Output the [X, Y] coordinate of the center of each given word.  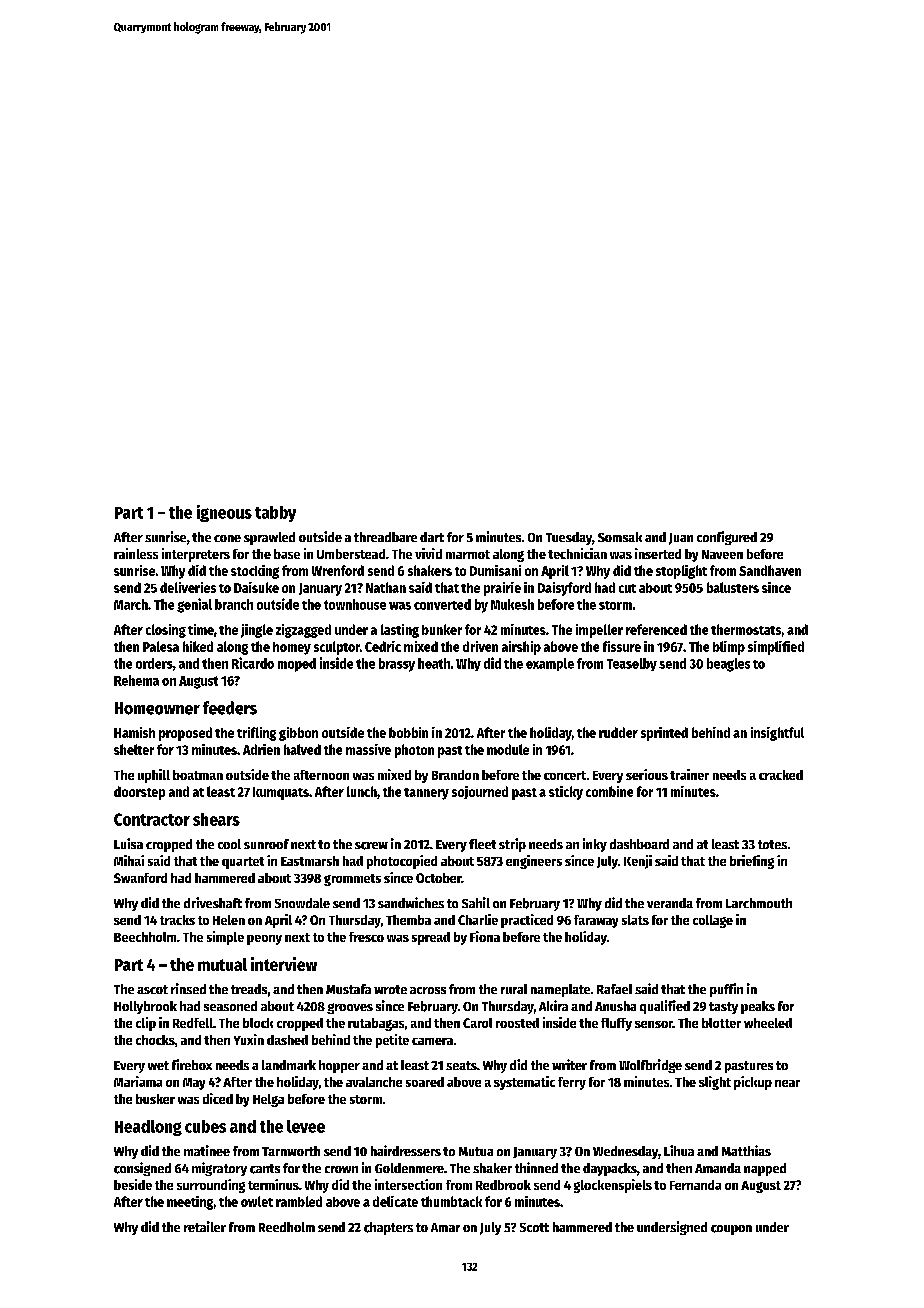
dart [432, 537]
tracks [177, 920]
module [508, 749]
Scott [534, 1227]
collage [713, 921]
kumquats [281, 793]
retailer [205, 1226]
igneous [224, 513]
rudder [618, 732]
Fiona [485, 936]
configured [727, 538]
